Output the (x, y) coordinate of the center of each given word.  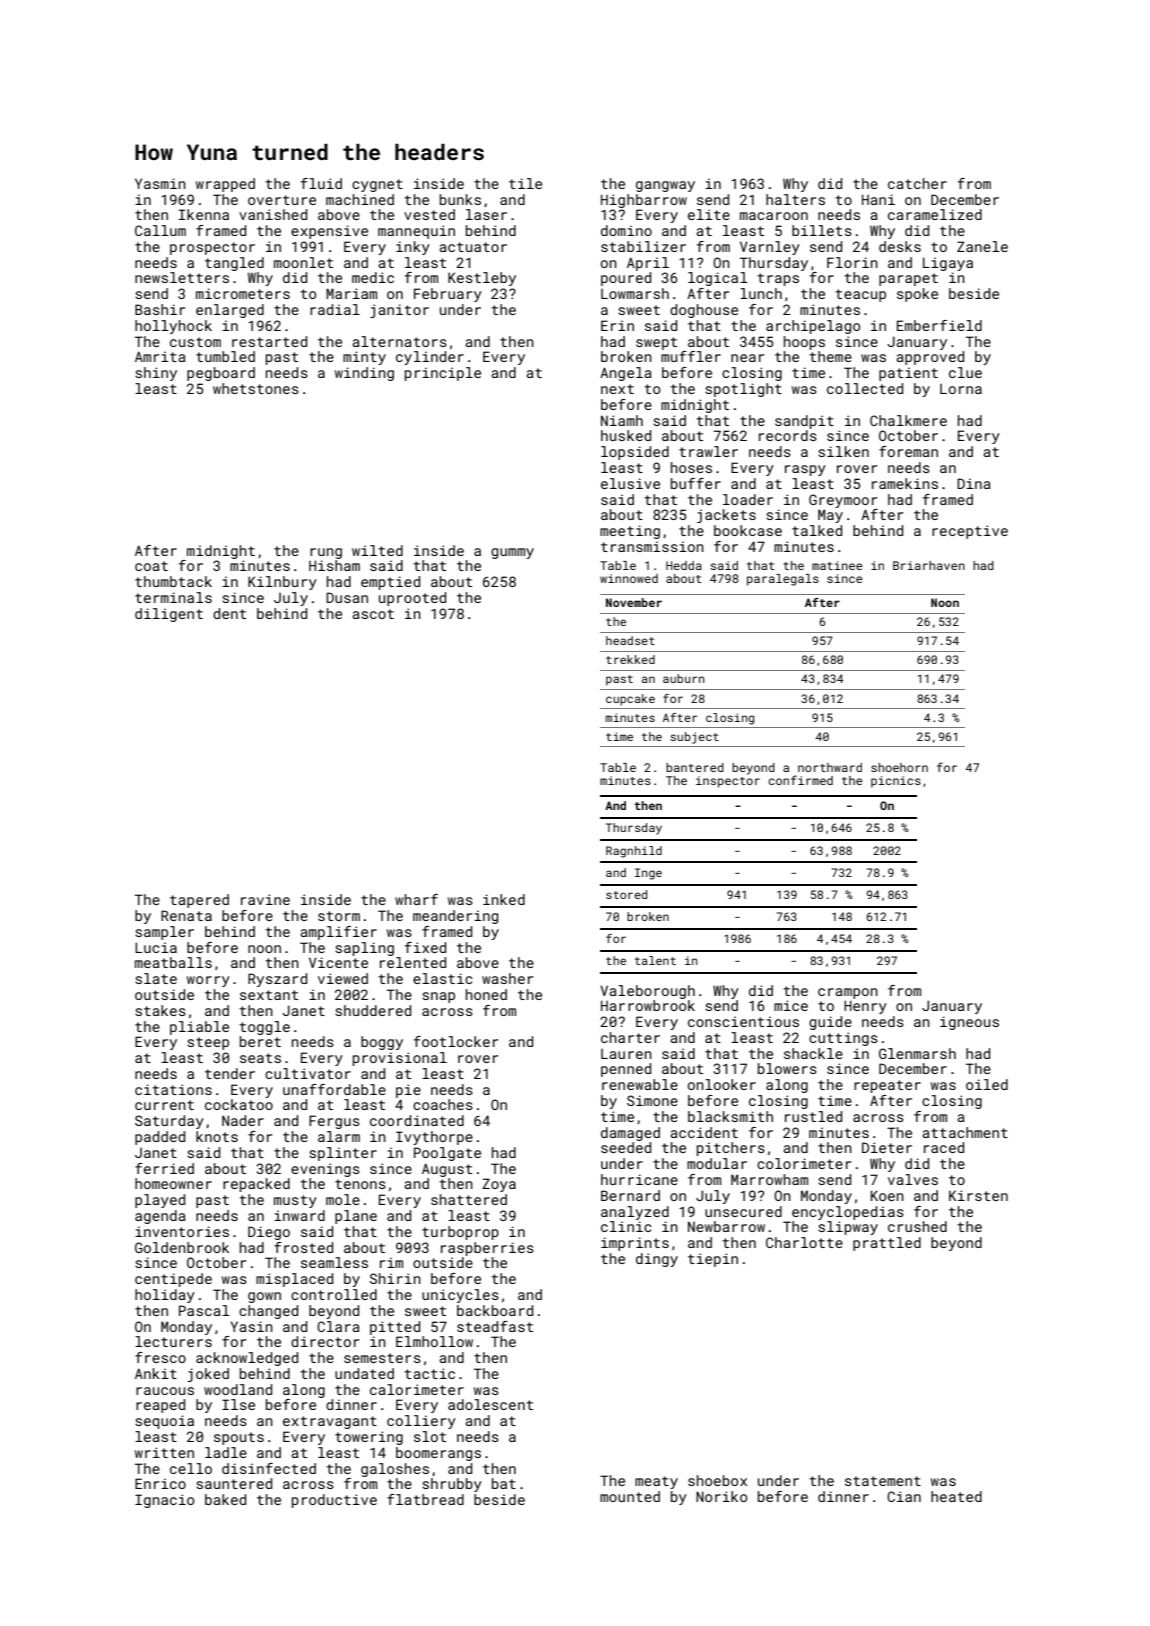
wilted (377, 550)
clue (965, 372)
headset (630, 640)
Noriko (721, 1496)
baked (225, 1499)
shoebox (717, 1480)
